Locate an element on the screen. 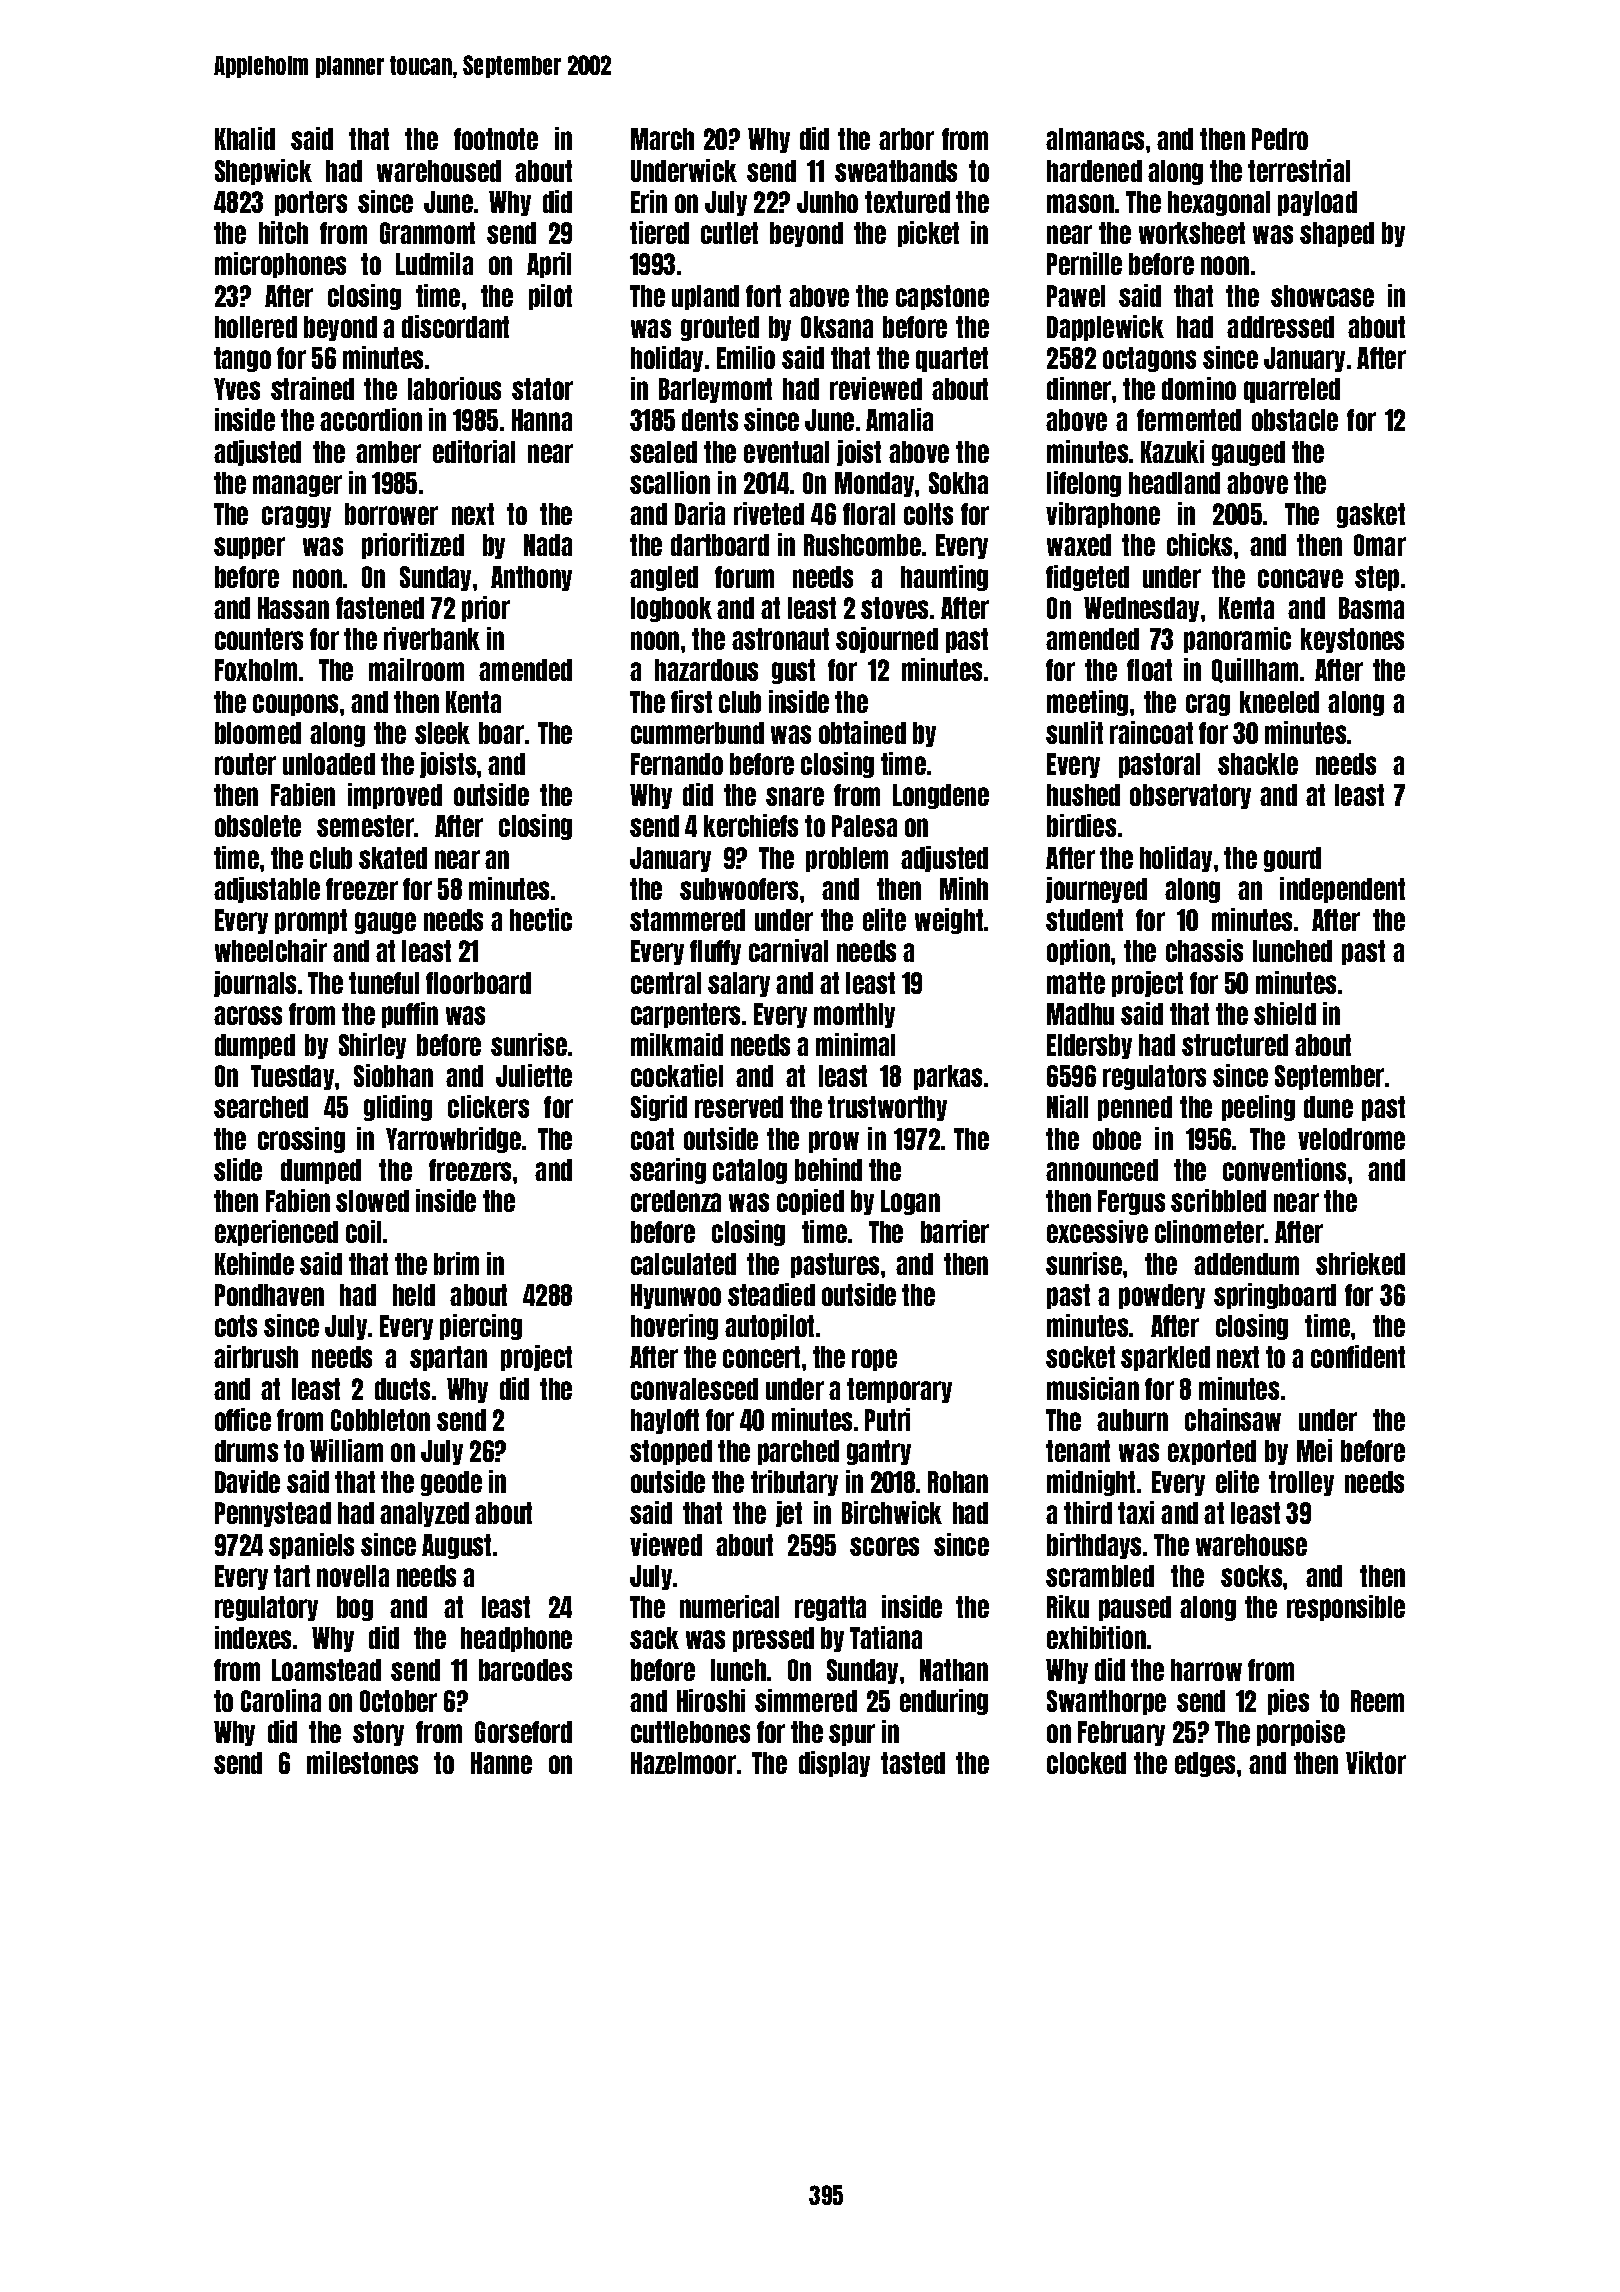 This screenshot has width=1620, height=2292. problem is located at coordinates (847, 859).
